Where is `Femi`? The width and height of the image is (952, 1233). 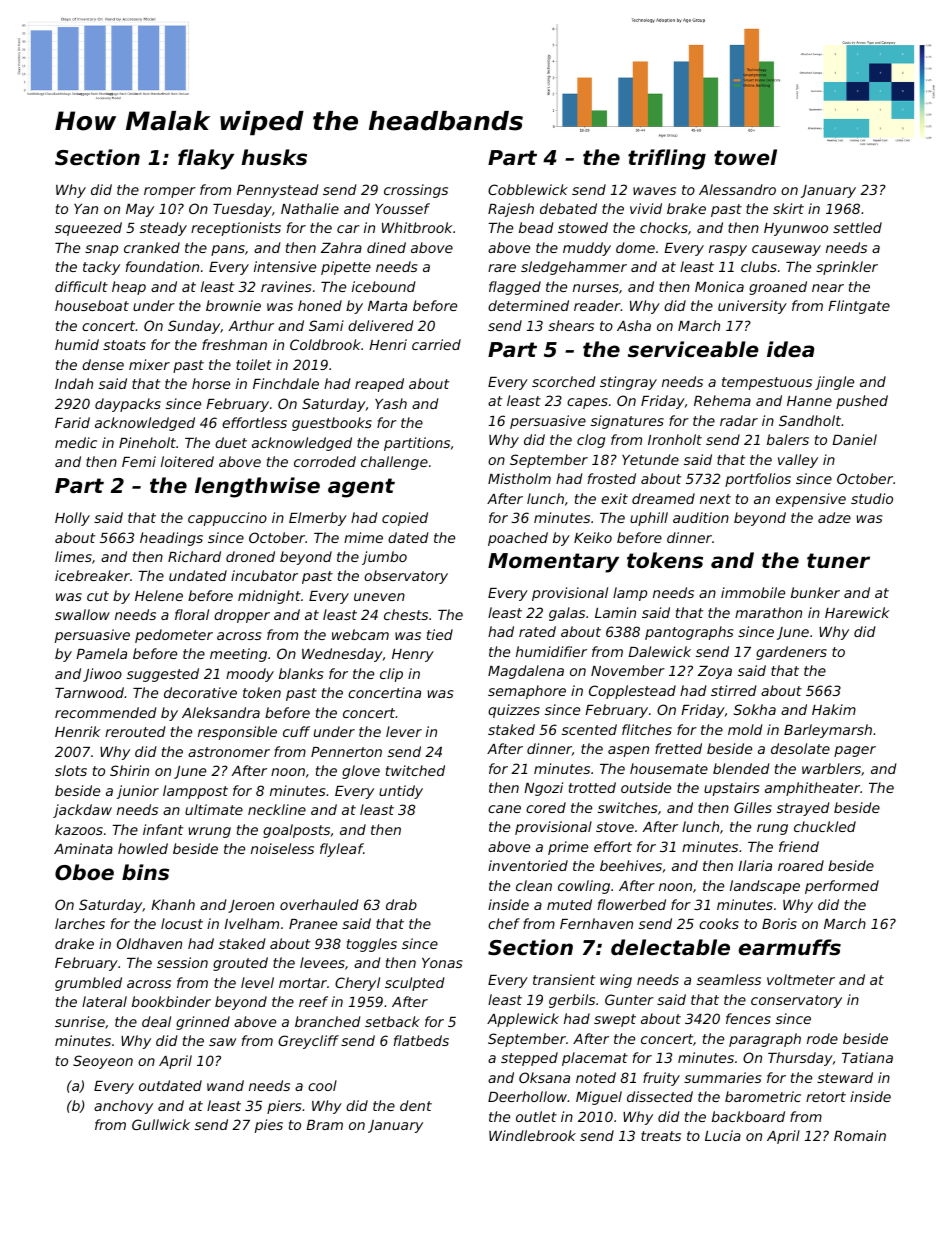 Femi is located at coordinates (139, 461).
